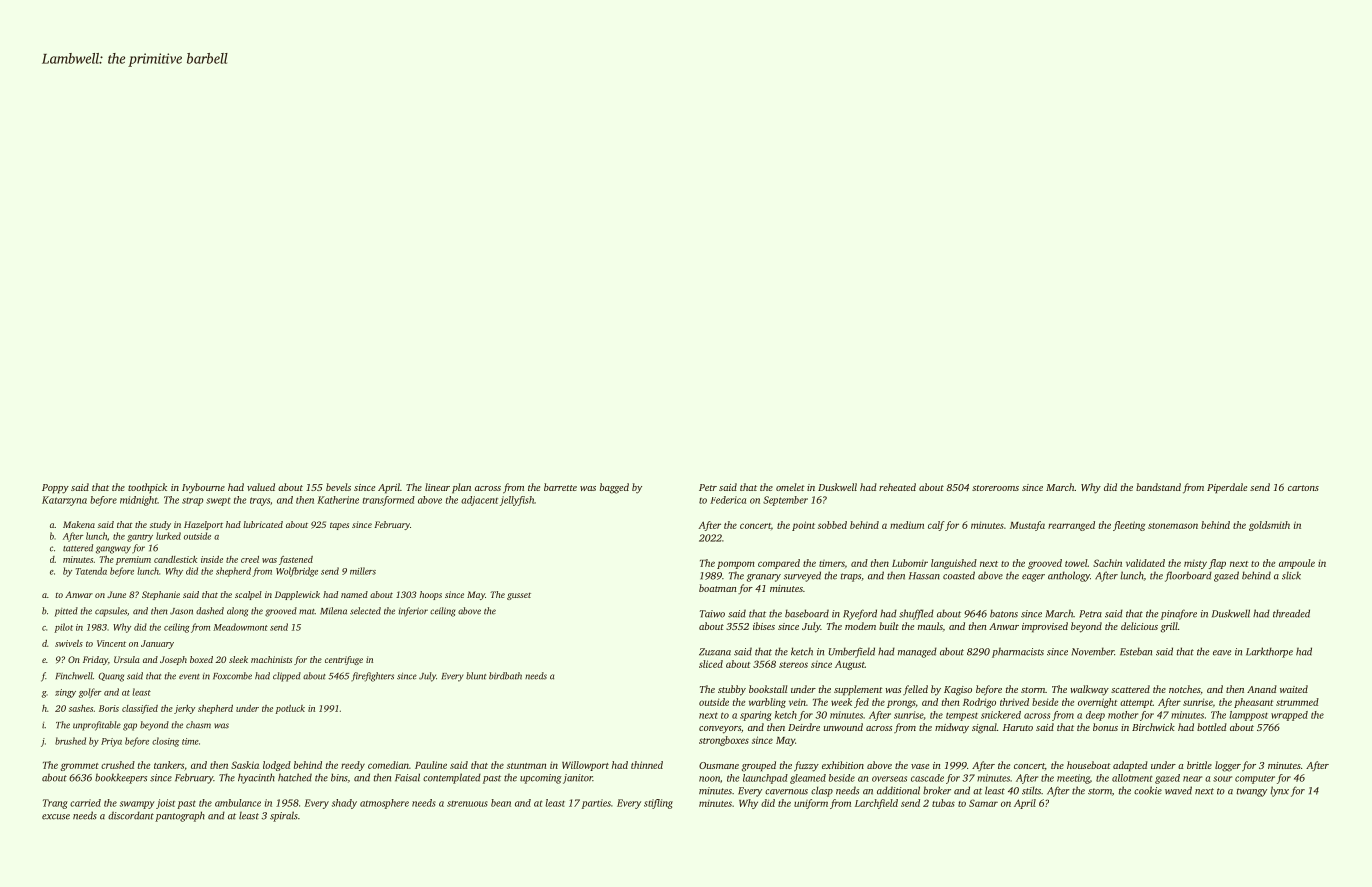 This image has width=1372, height=887. Describe the element at coordinates (201, 659) in the image. I see `boxed` at that location.
